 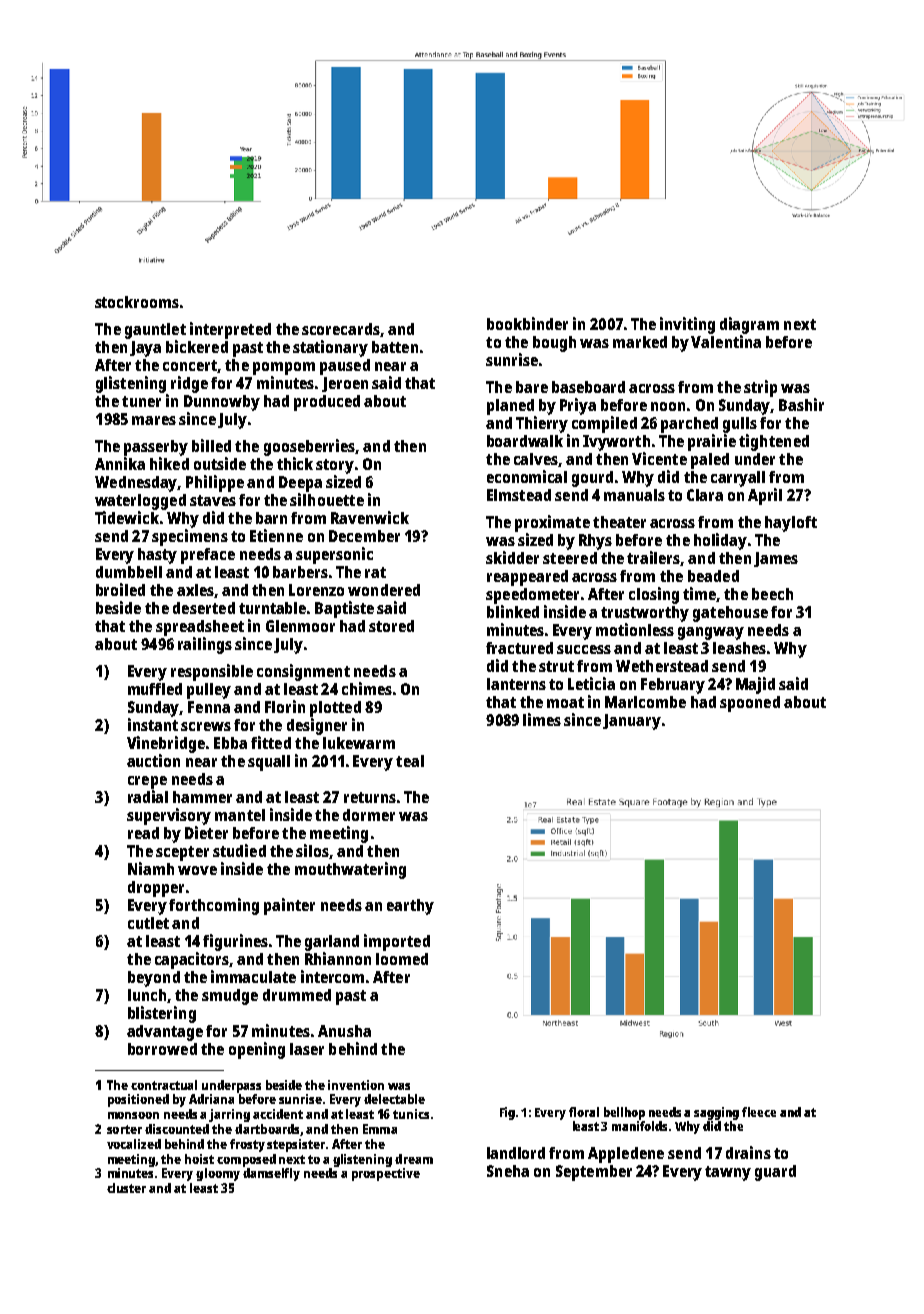 What do you see at coordinates (133, 1115) in the screenshot?
I see `monsoon` at bounding box center [133, 1115].
